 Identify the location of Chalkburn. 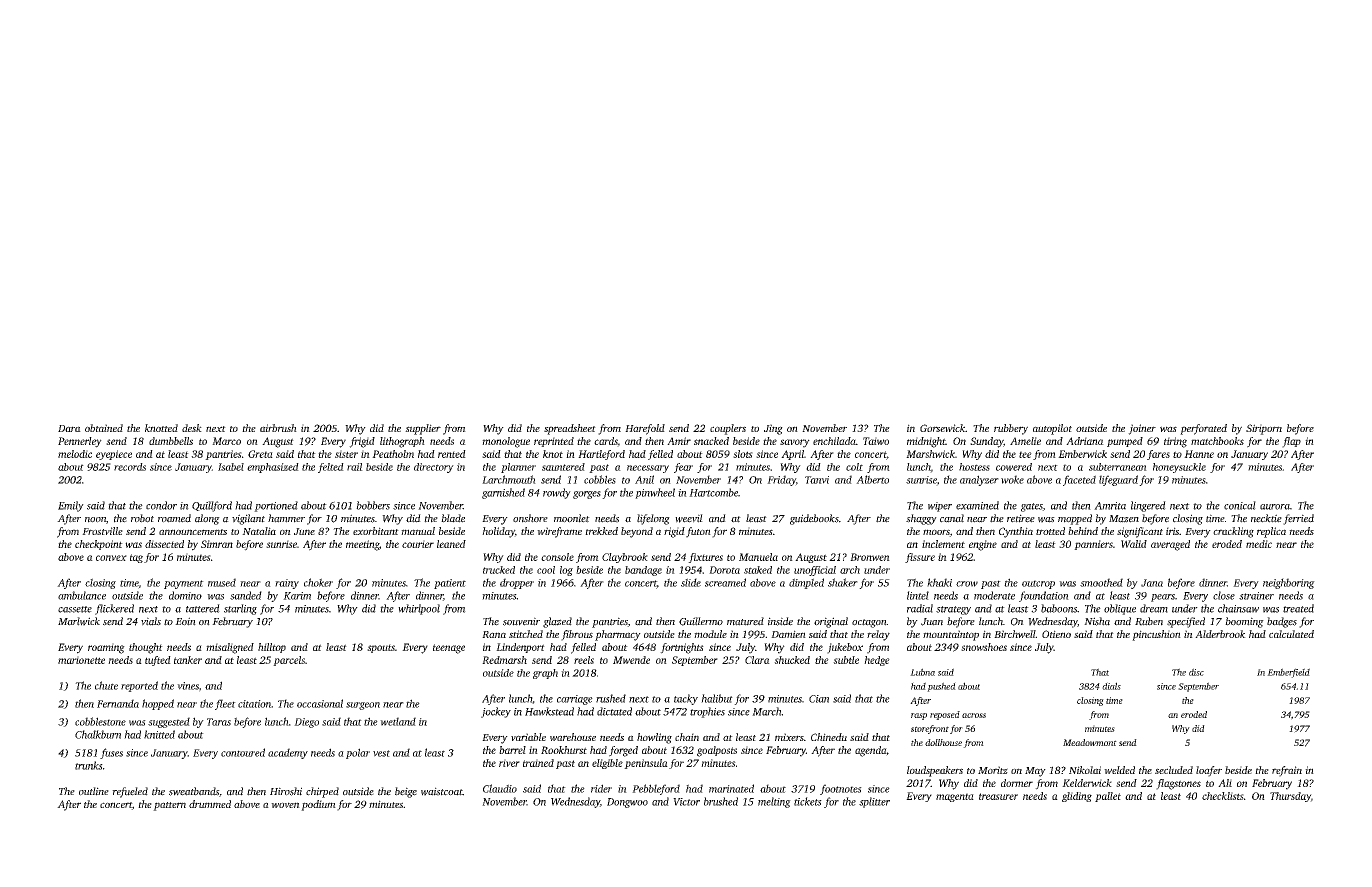
(98, 734).
